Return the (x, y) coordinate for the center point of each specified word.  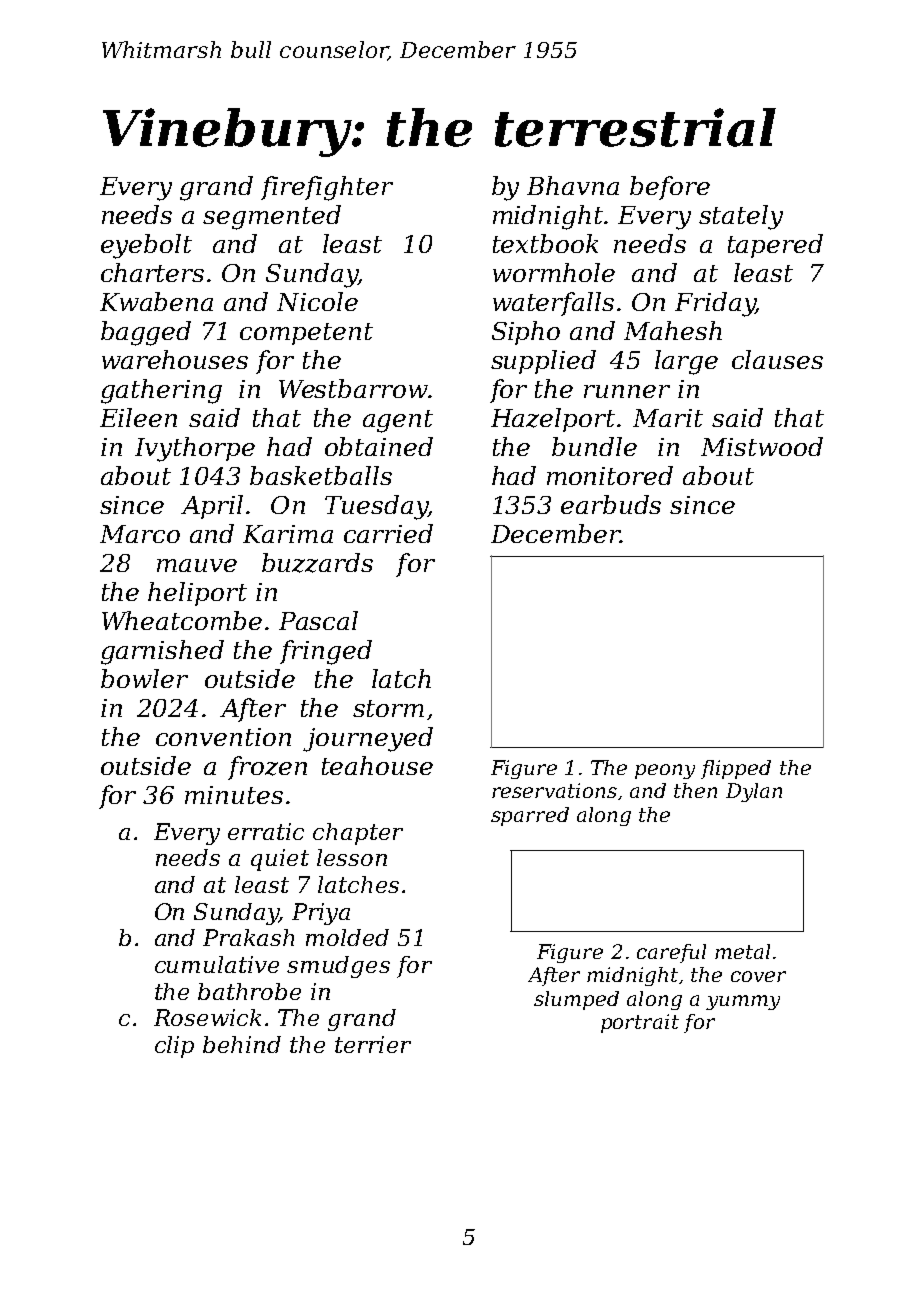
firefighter (327, 188)
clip (174, 1047)
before (670, 188)
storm (388, 708)
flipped (736, 769)
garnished (162, 652)
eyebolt (146, 246)
